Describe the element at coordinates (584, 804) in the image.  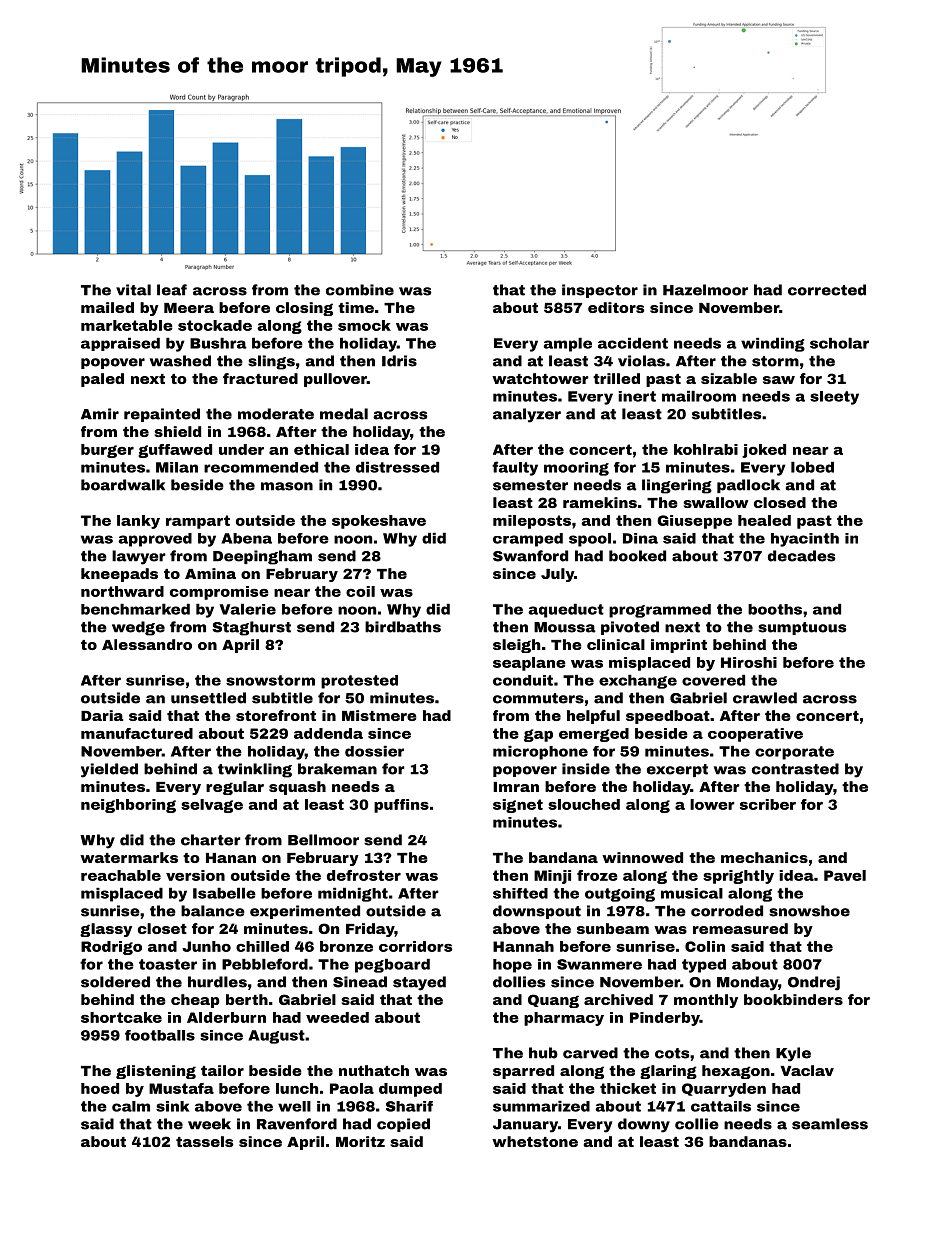
I see `slouched` at that location.
